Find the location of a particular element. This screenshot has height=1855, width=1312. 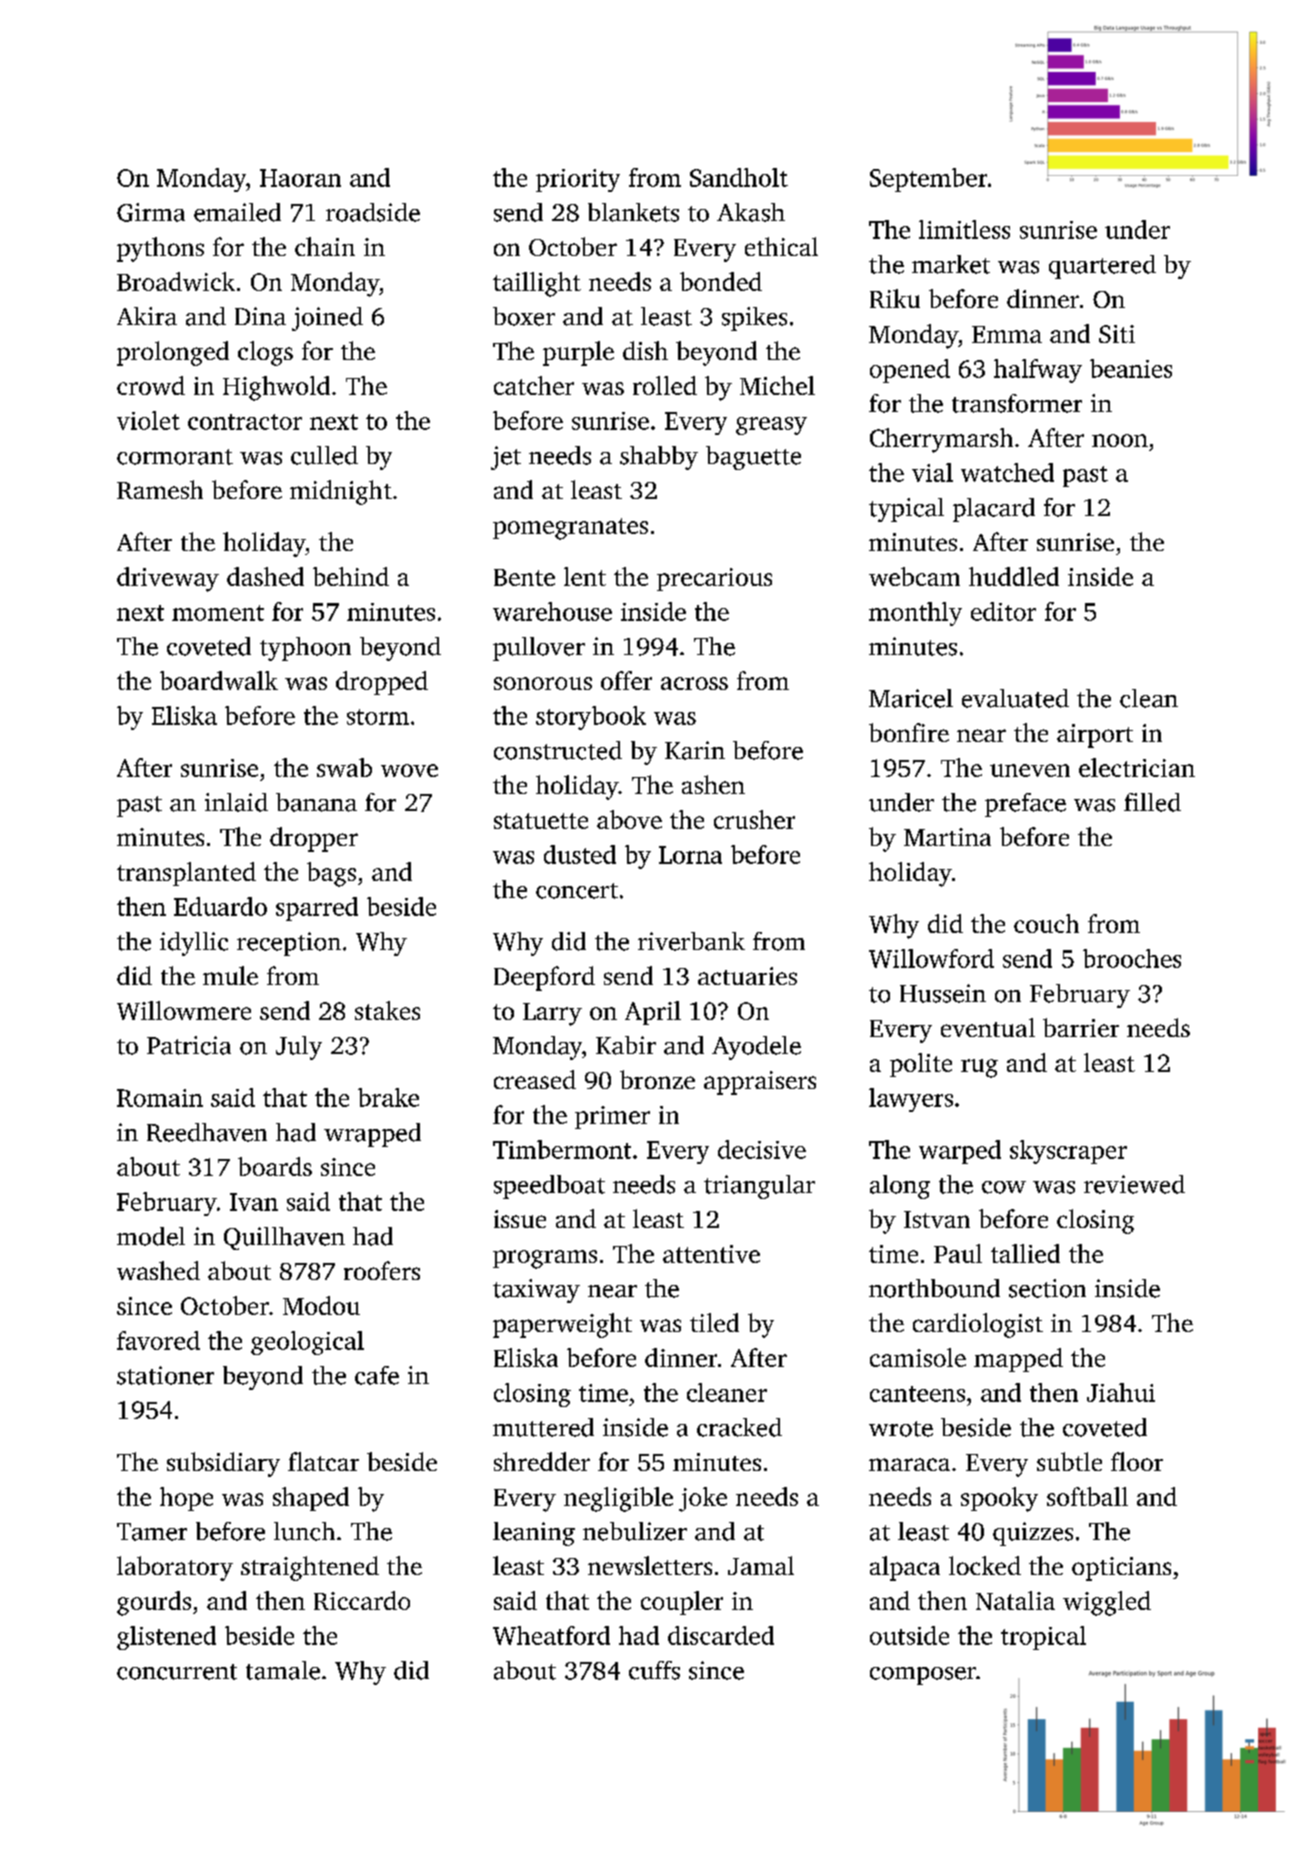

market is located at coordinates (951, 264).
